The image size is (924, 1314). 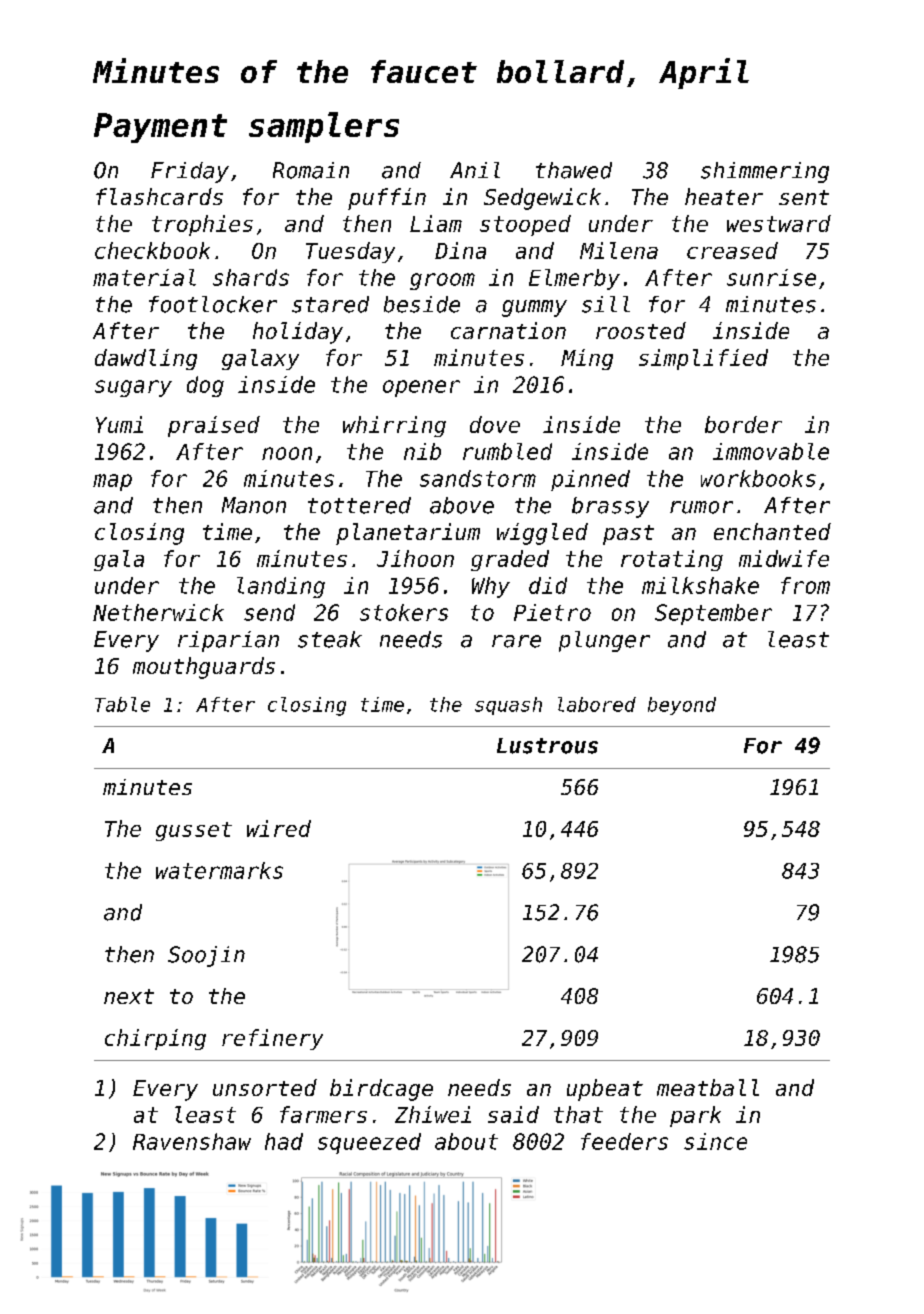 I want to click on Anil, so click(x=475, y=170).
